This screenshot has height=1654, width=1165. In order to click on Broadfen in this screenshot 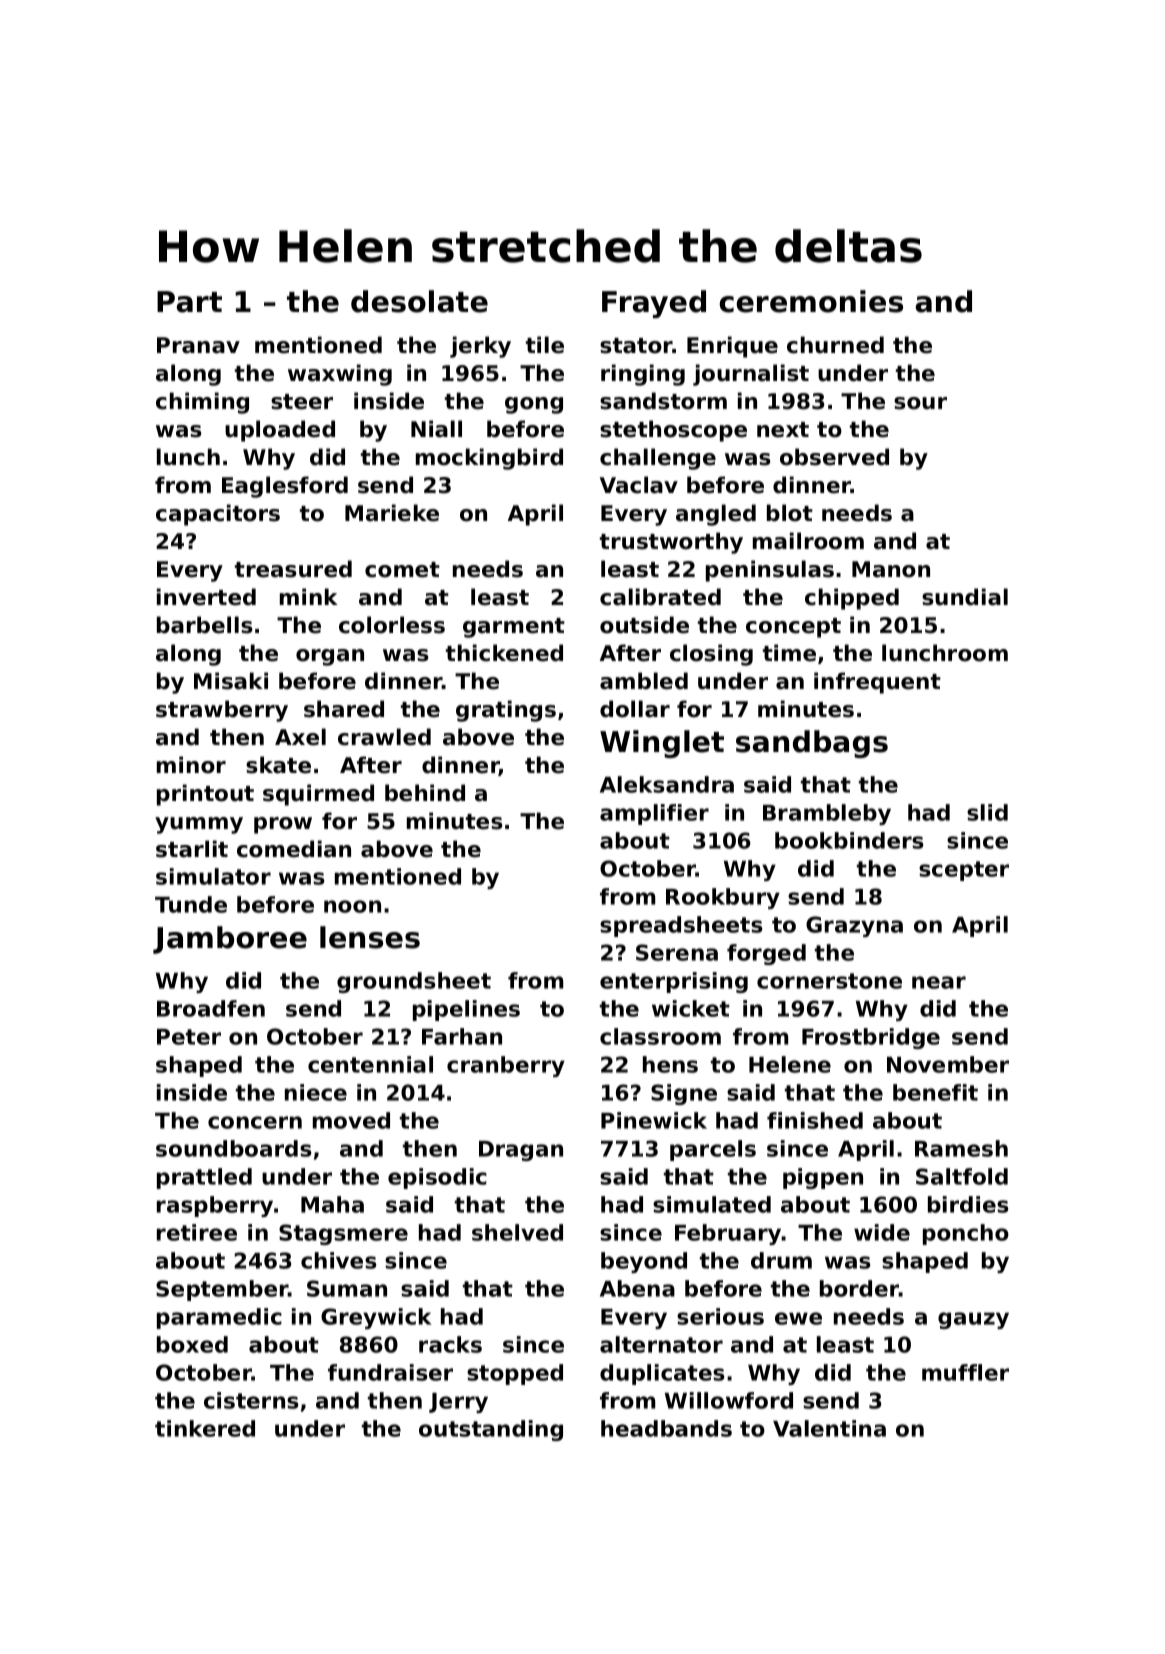, I will do `click(211, 1008)`.
